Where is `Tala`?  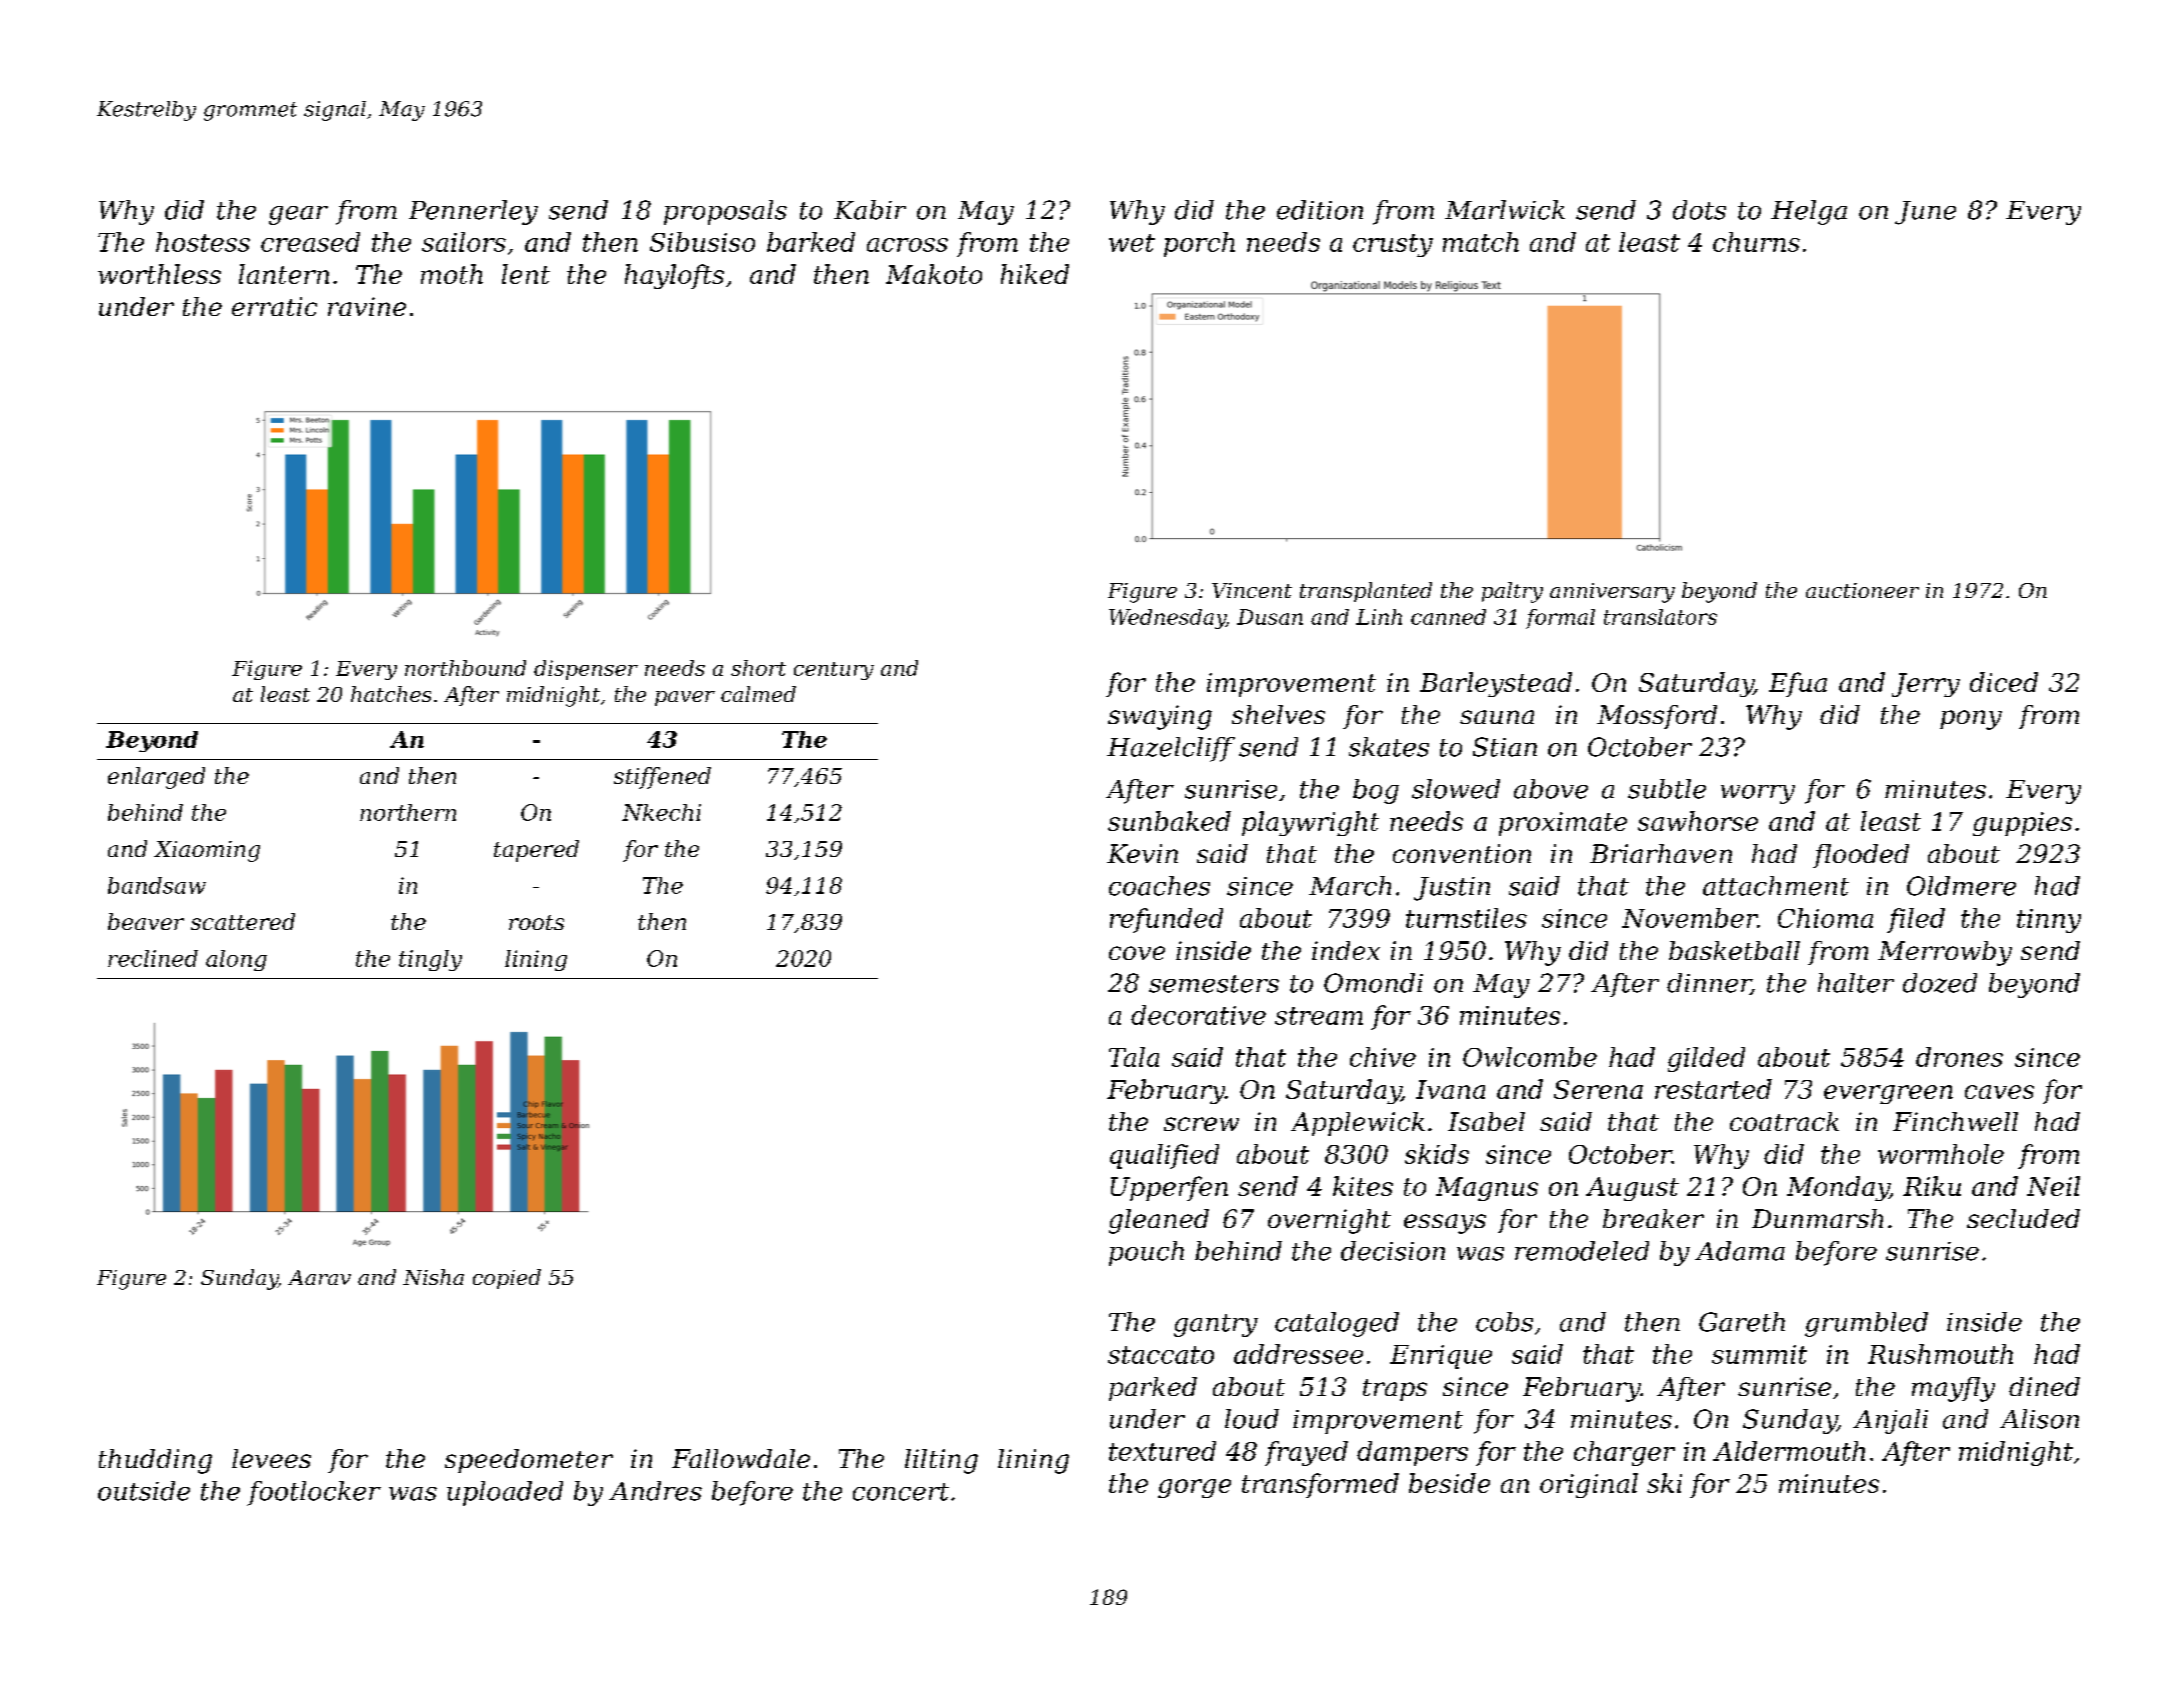
Tala is located at coordinates (1134, 1057).
